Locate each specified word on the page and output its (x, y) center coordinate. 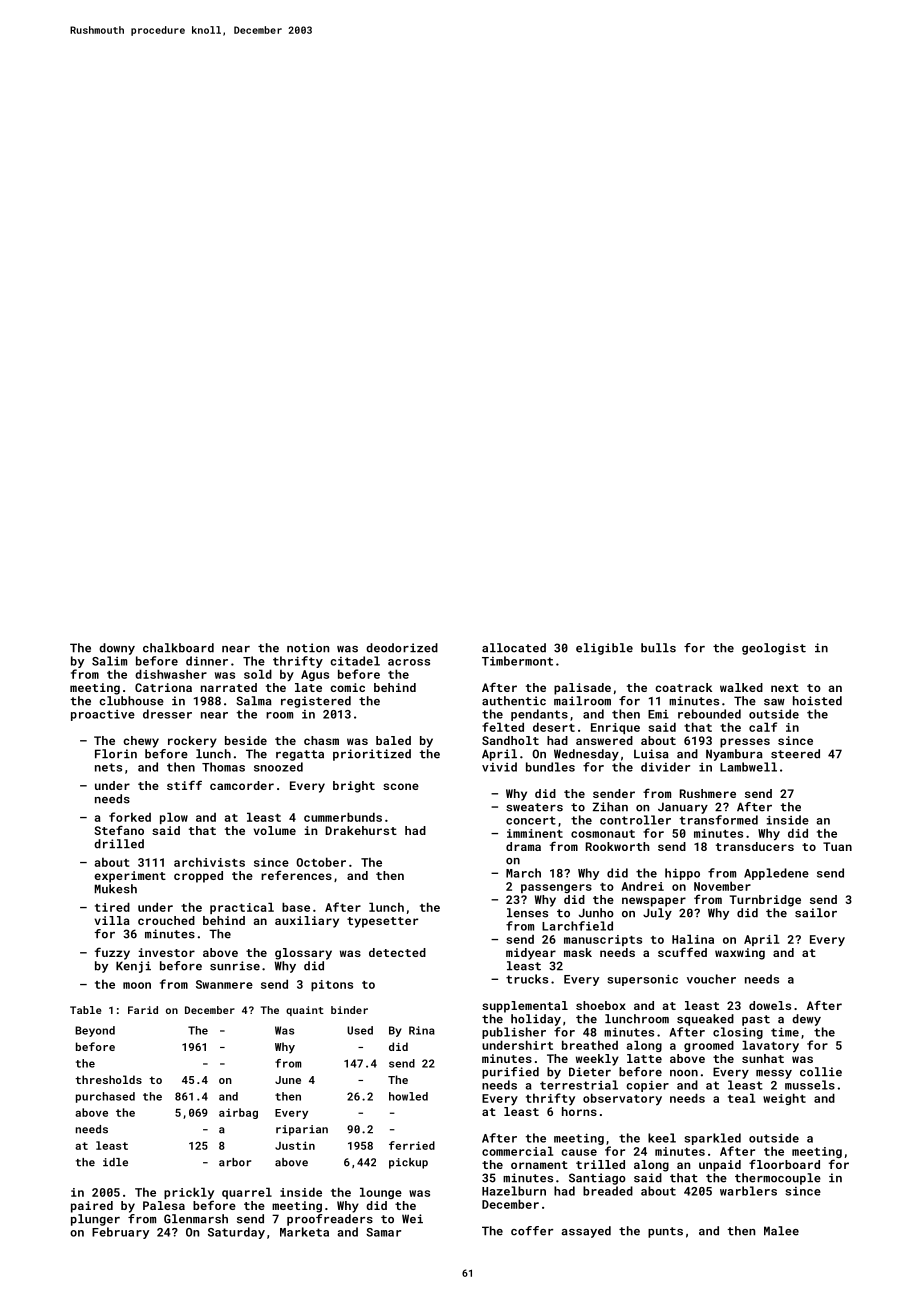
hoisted (817, 701)
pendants (539, 715)
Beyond (95, 1031)
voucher (711, 979)
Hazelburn (514, 1191)
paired (92, 1207)
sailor (816, 913)
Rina (422, 1030)
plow (174, 818)
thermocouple (778, 1179)
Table (85, 1010)
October (321, 862)
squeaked (705, 1020)
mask (578, 952)
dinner (207, 661)
